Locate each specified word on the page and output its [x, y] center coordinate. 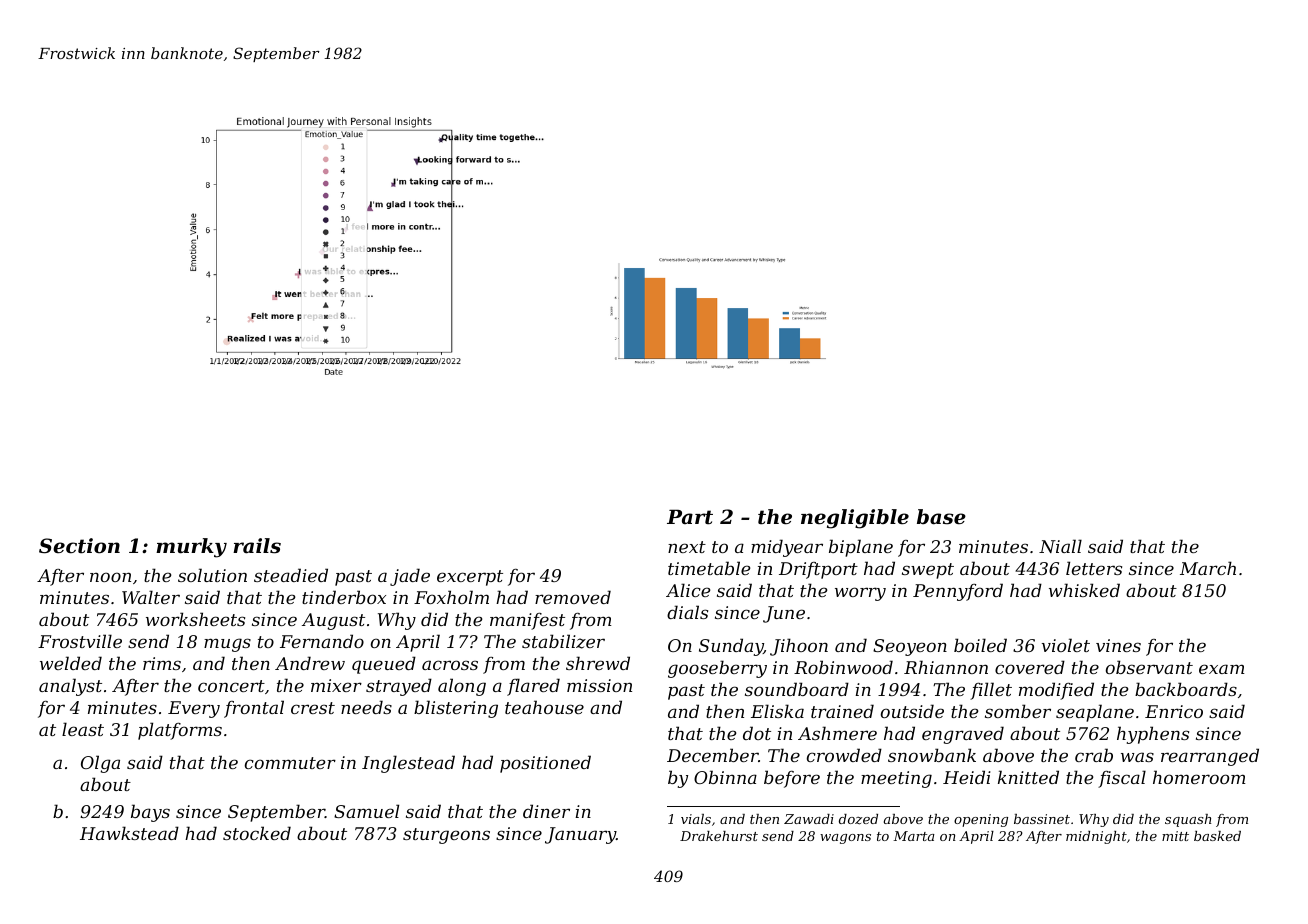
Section [79, 546]
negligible [855, 519]
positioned [545, 764]
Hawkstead [129, 833]
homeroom [1199, 777]
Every [194, 709]
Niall [1060, 546]
